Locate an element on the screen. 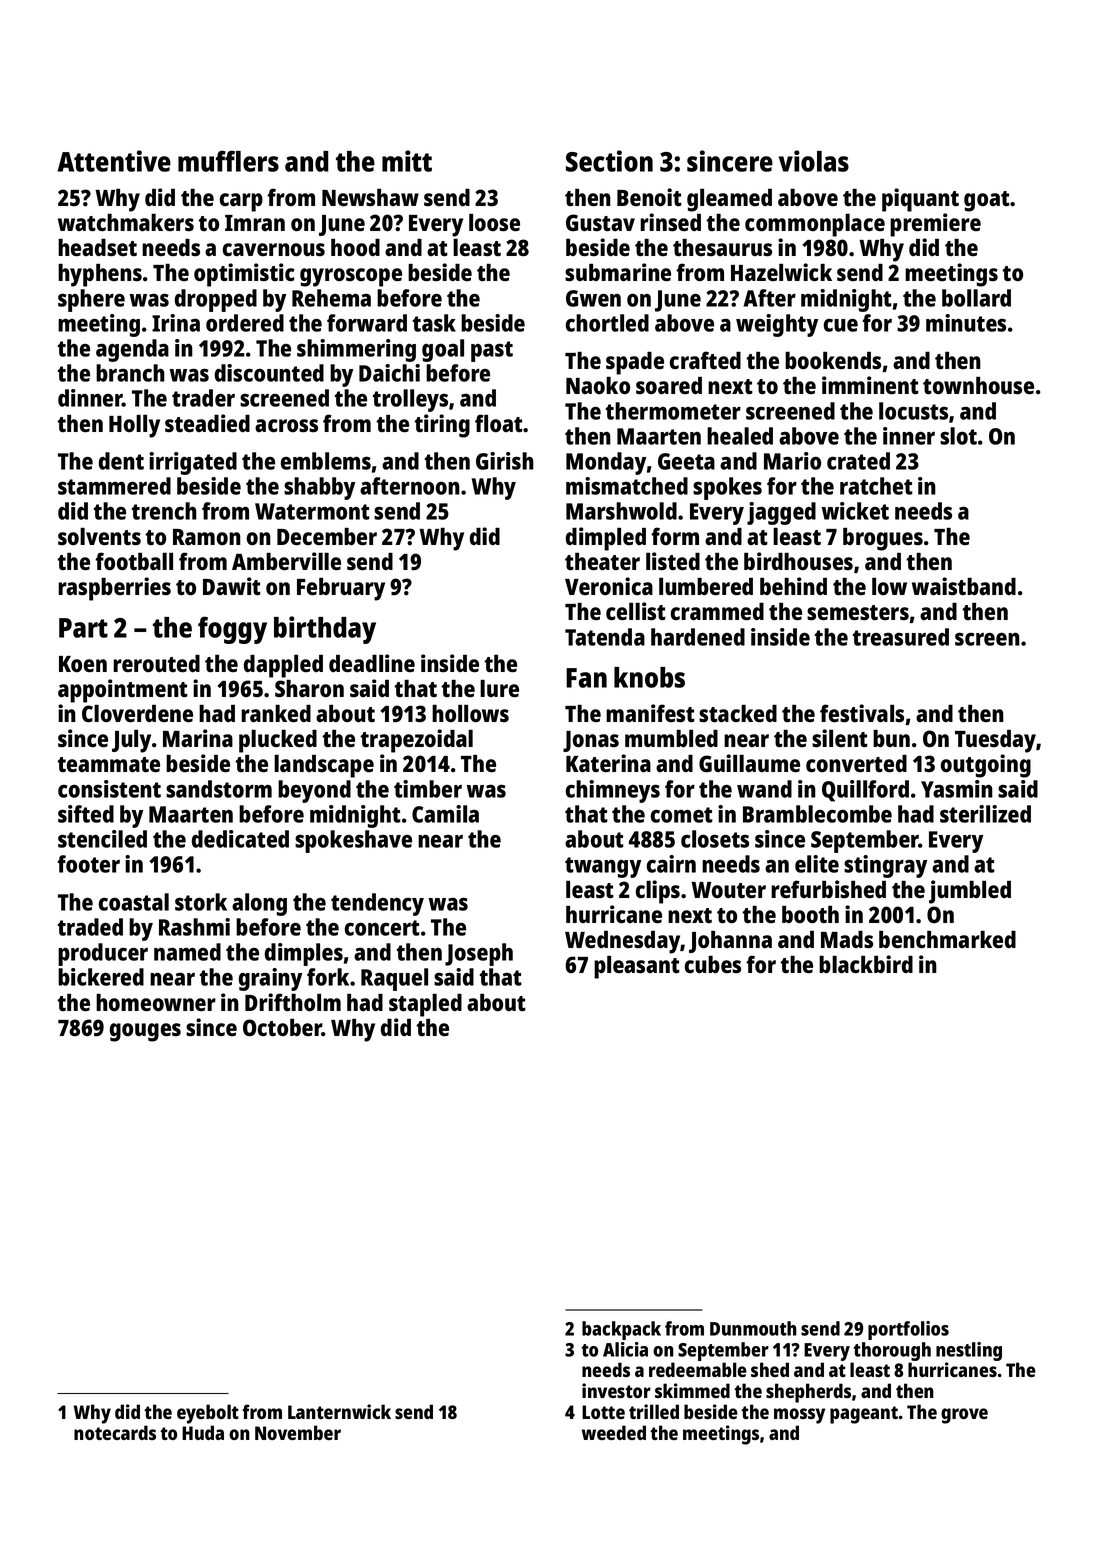 This screenshot has width=1101, height=1564. Huda is located at coordinates (203, 1432).
